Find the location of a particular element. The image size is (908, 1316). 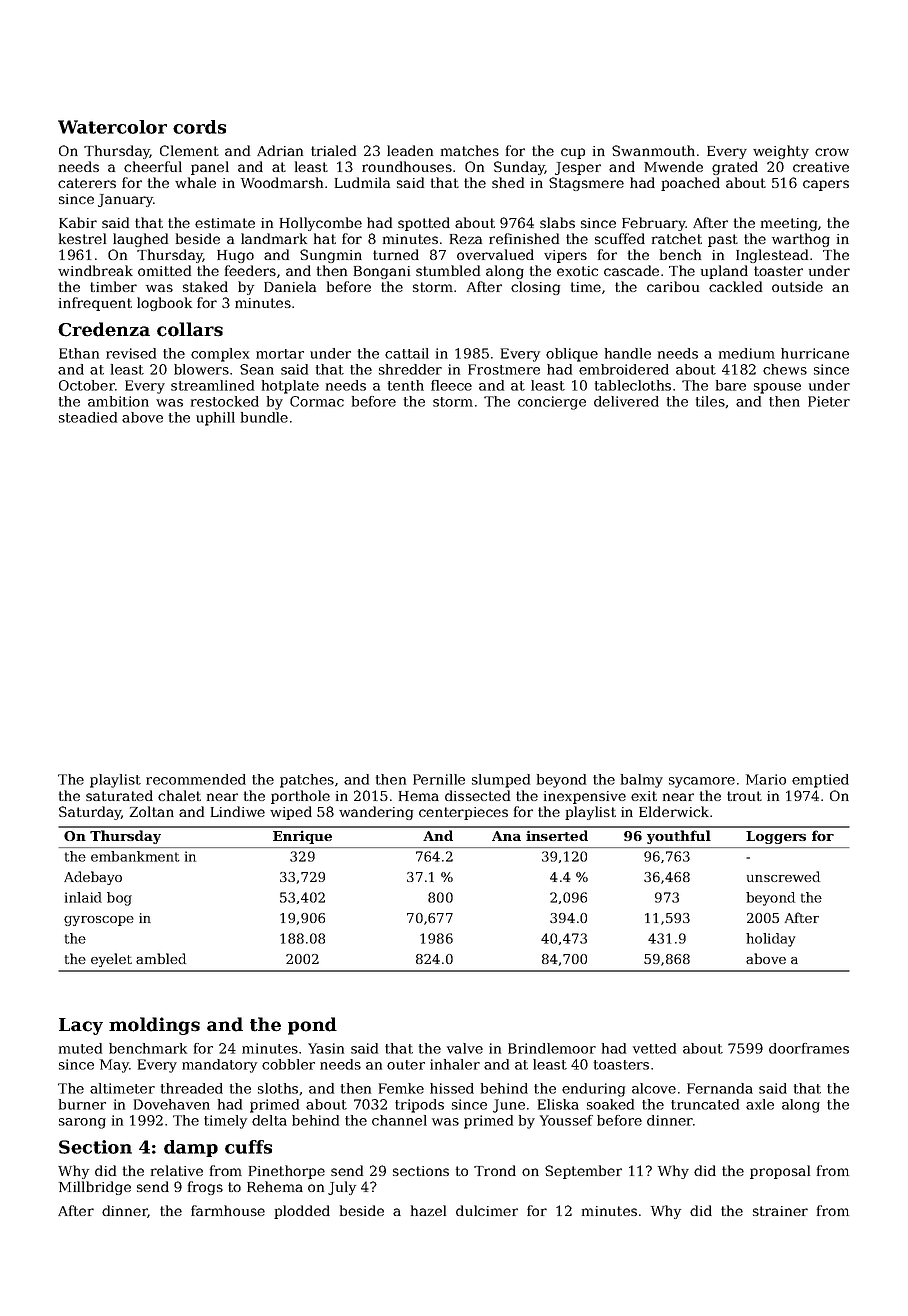

holiday is located at coordinates (770, 940).
